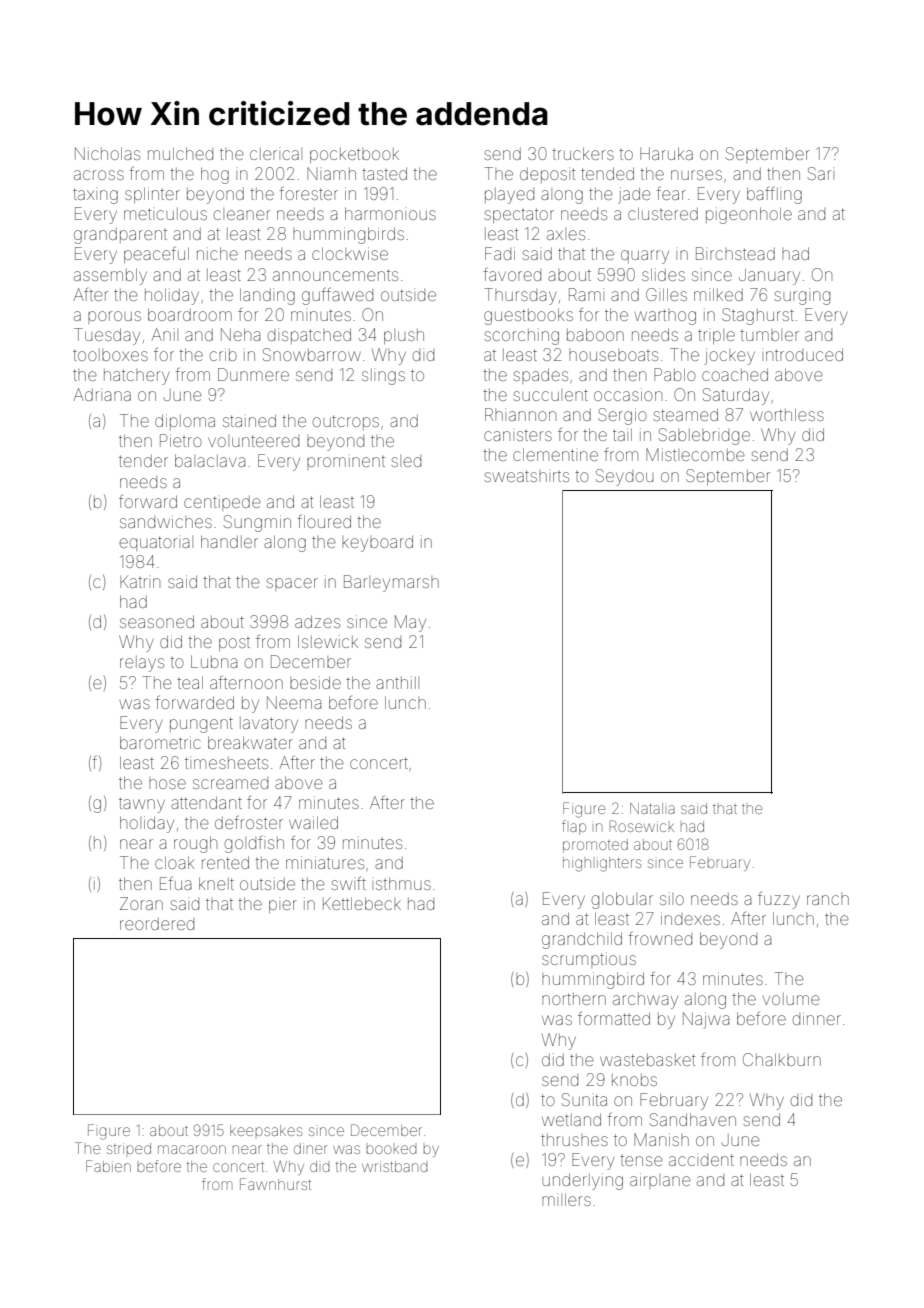 The width and height of the page is (924, 1308). Describe the element at coordinates (704, 436) in the page. I see `Sablebridge` at that location.
